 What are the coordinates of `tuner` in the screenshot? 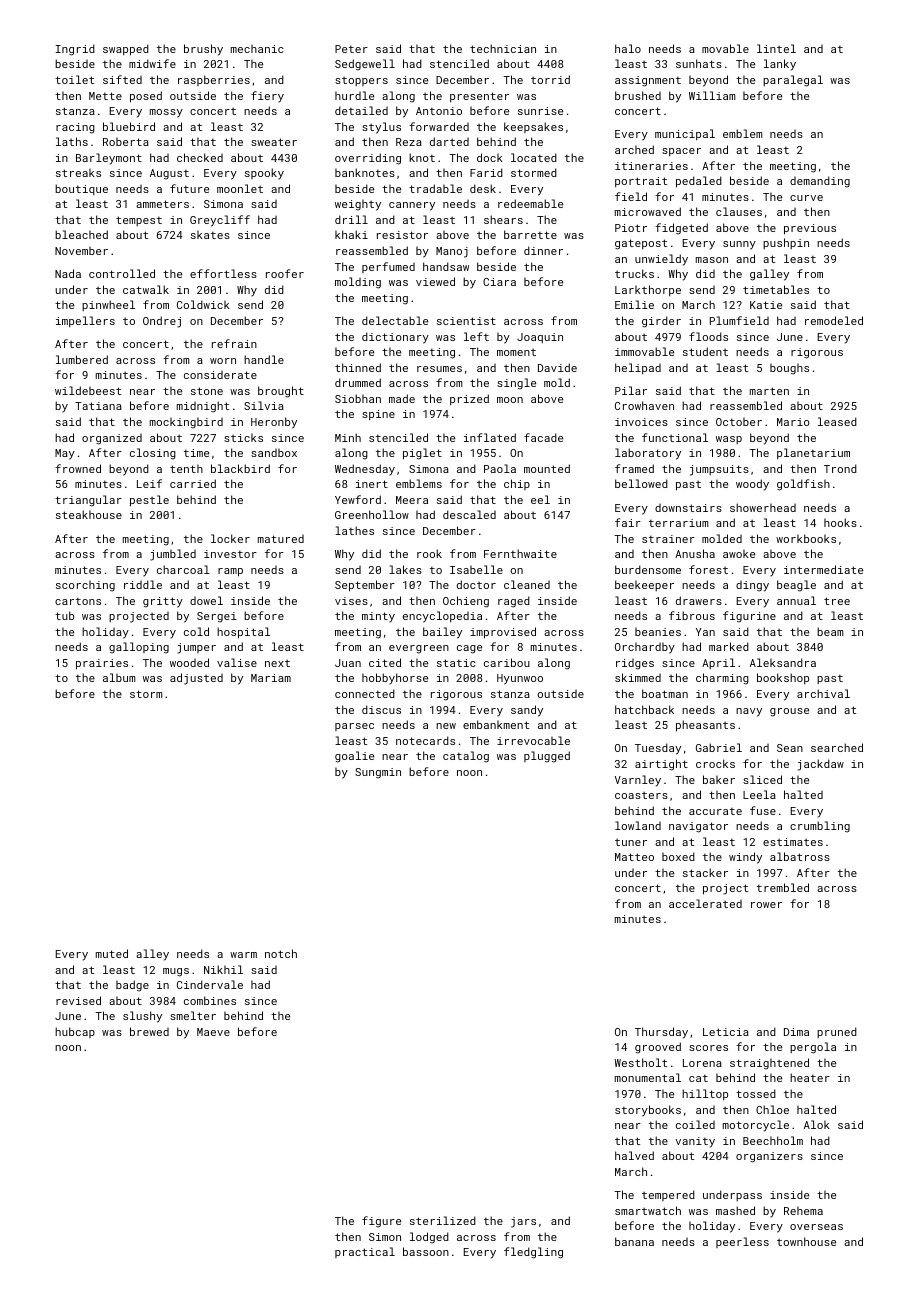 It's located at (631, 842).
